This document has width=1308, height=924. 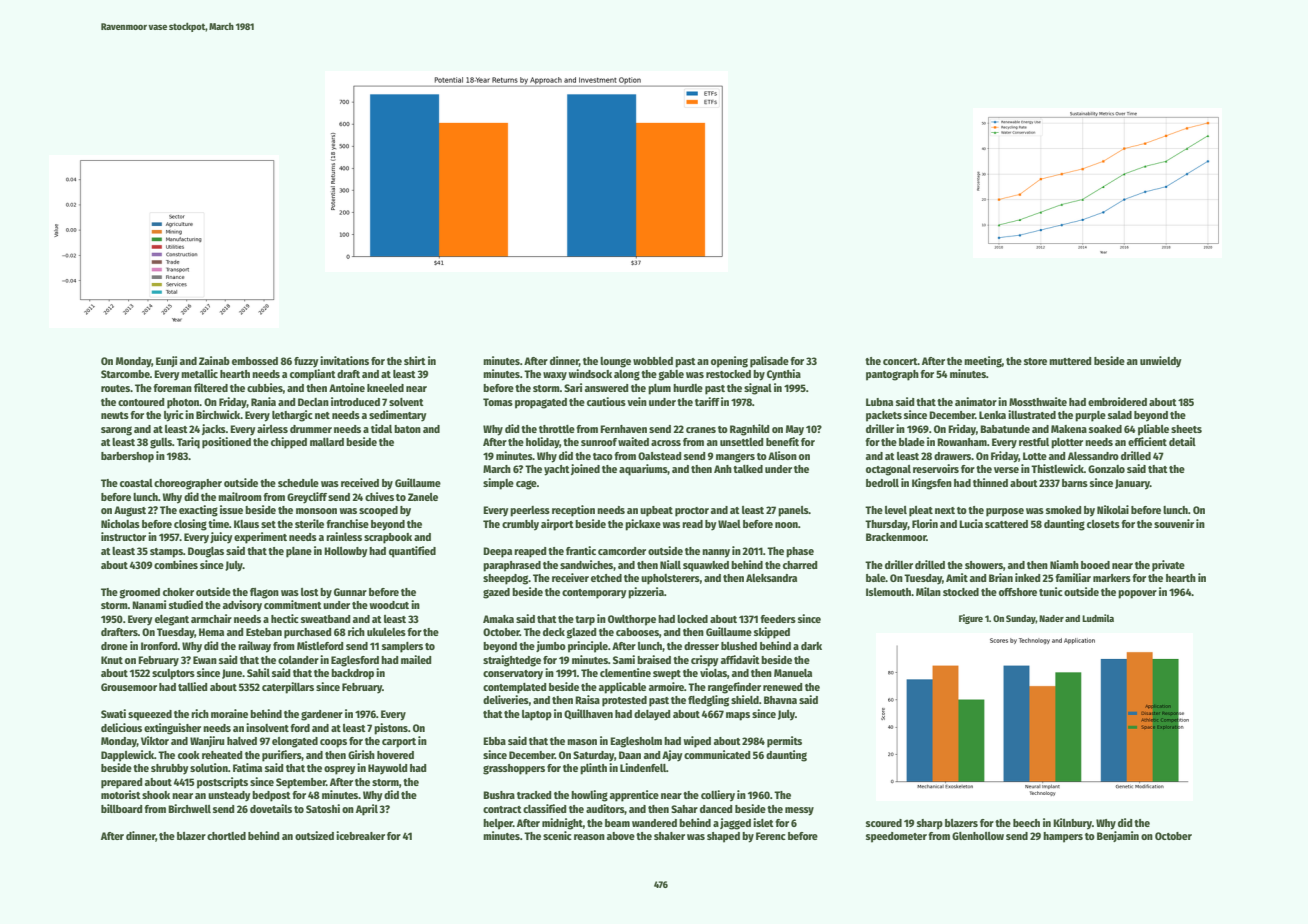 I want to click on Alessandro, so click(x=1093, y=456).
